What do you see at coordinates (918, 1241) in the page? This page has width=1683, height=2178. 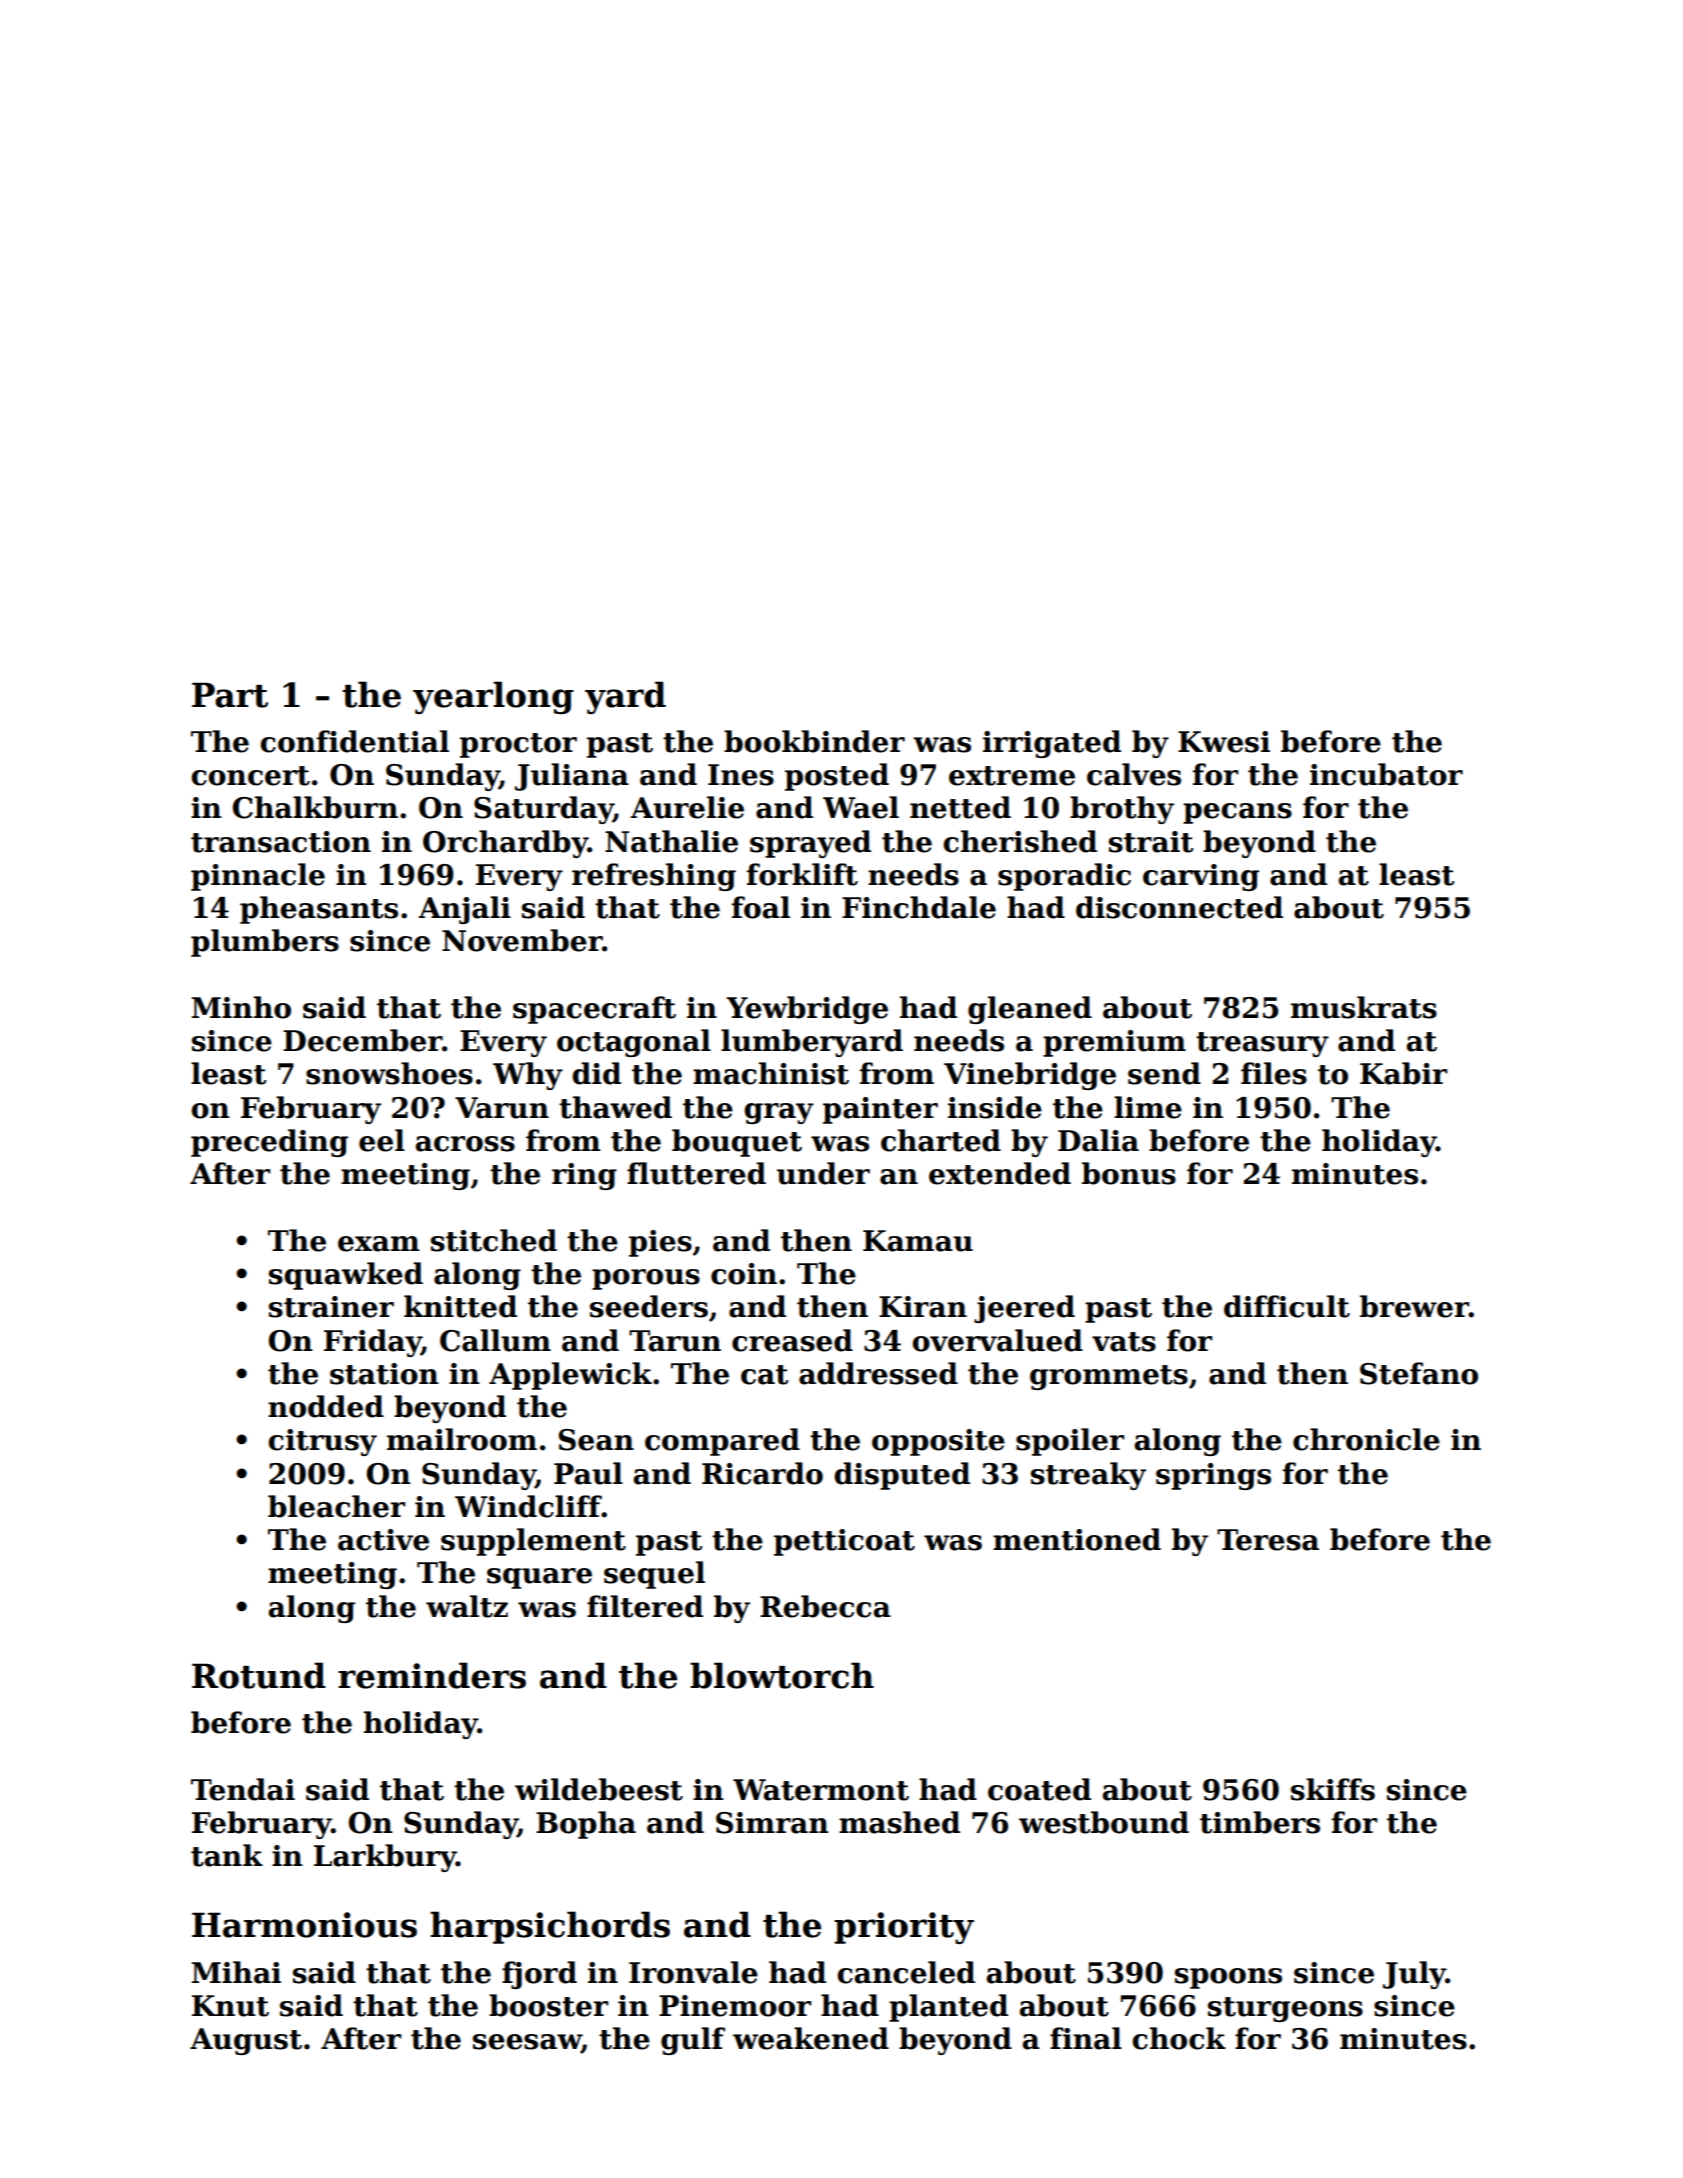 I see `Kamau` at bounding box center [918, 1241].
